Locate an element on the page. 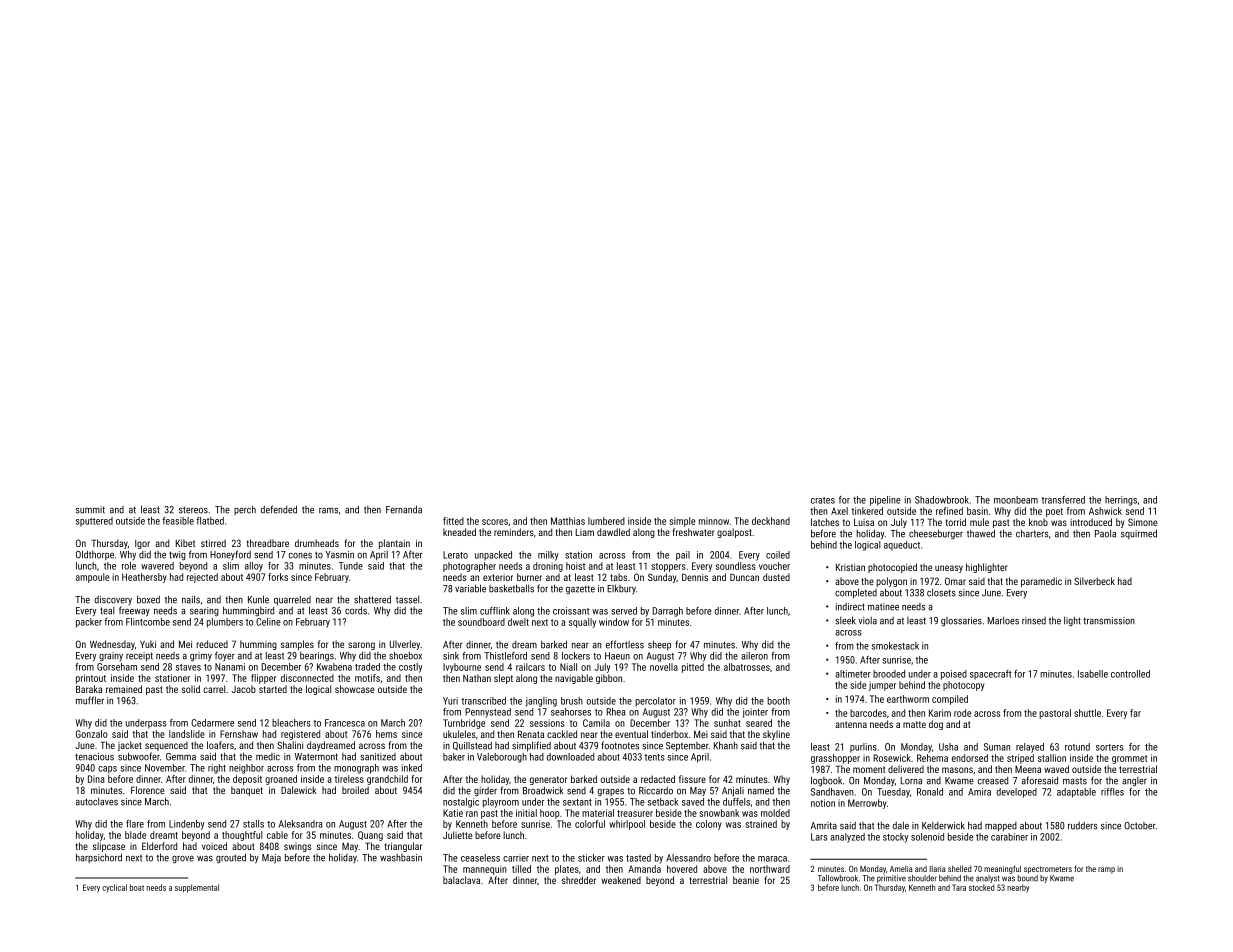 The image size is (1233, 952). Maja is located at coordinates (271, 859).
